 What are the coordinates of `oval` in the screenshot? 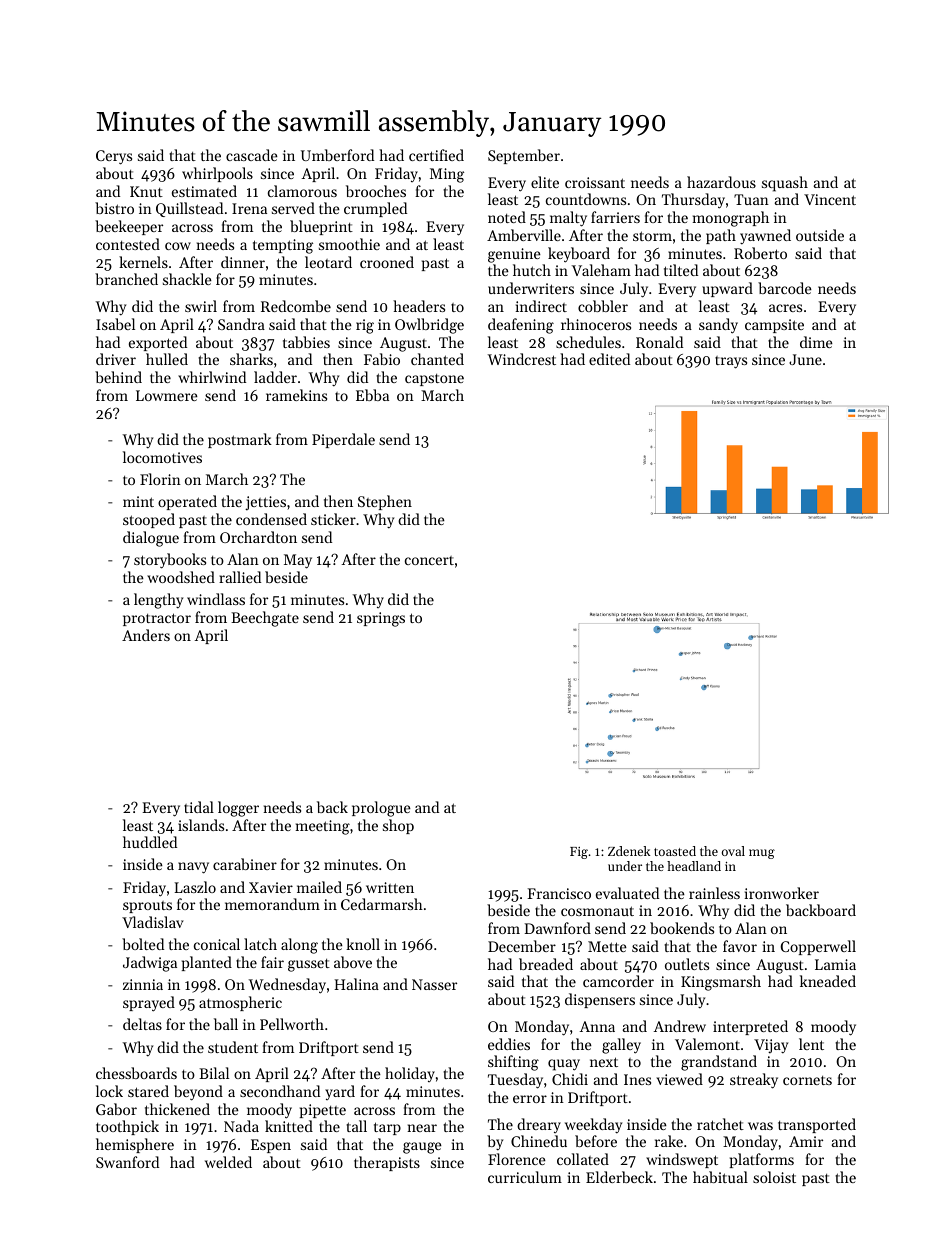 It's located at (733, 851).
